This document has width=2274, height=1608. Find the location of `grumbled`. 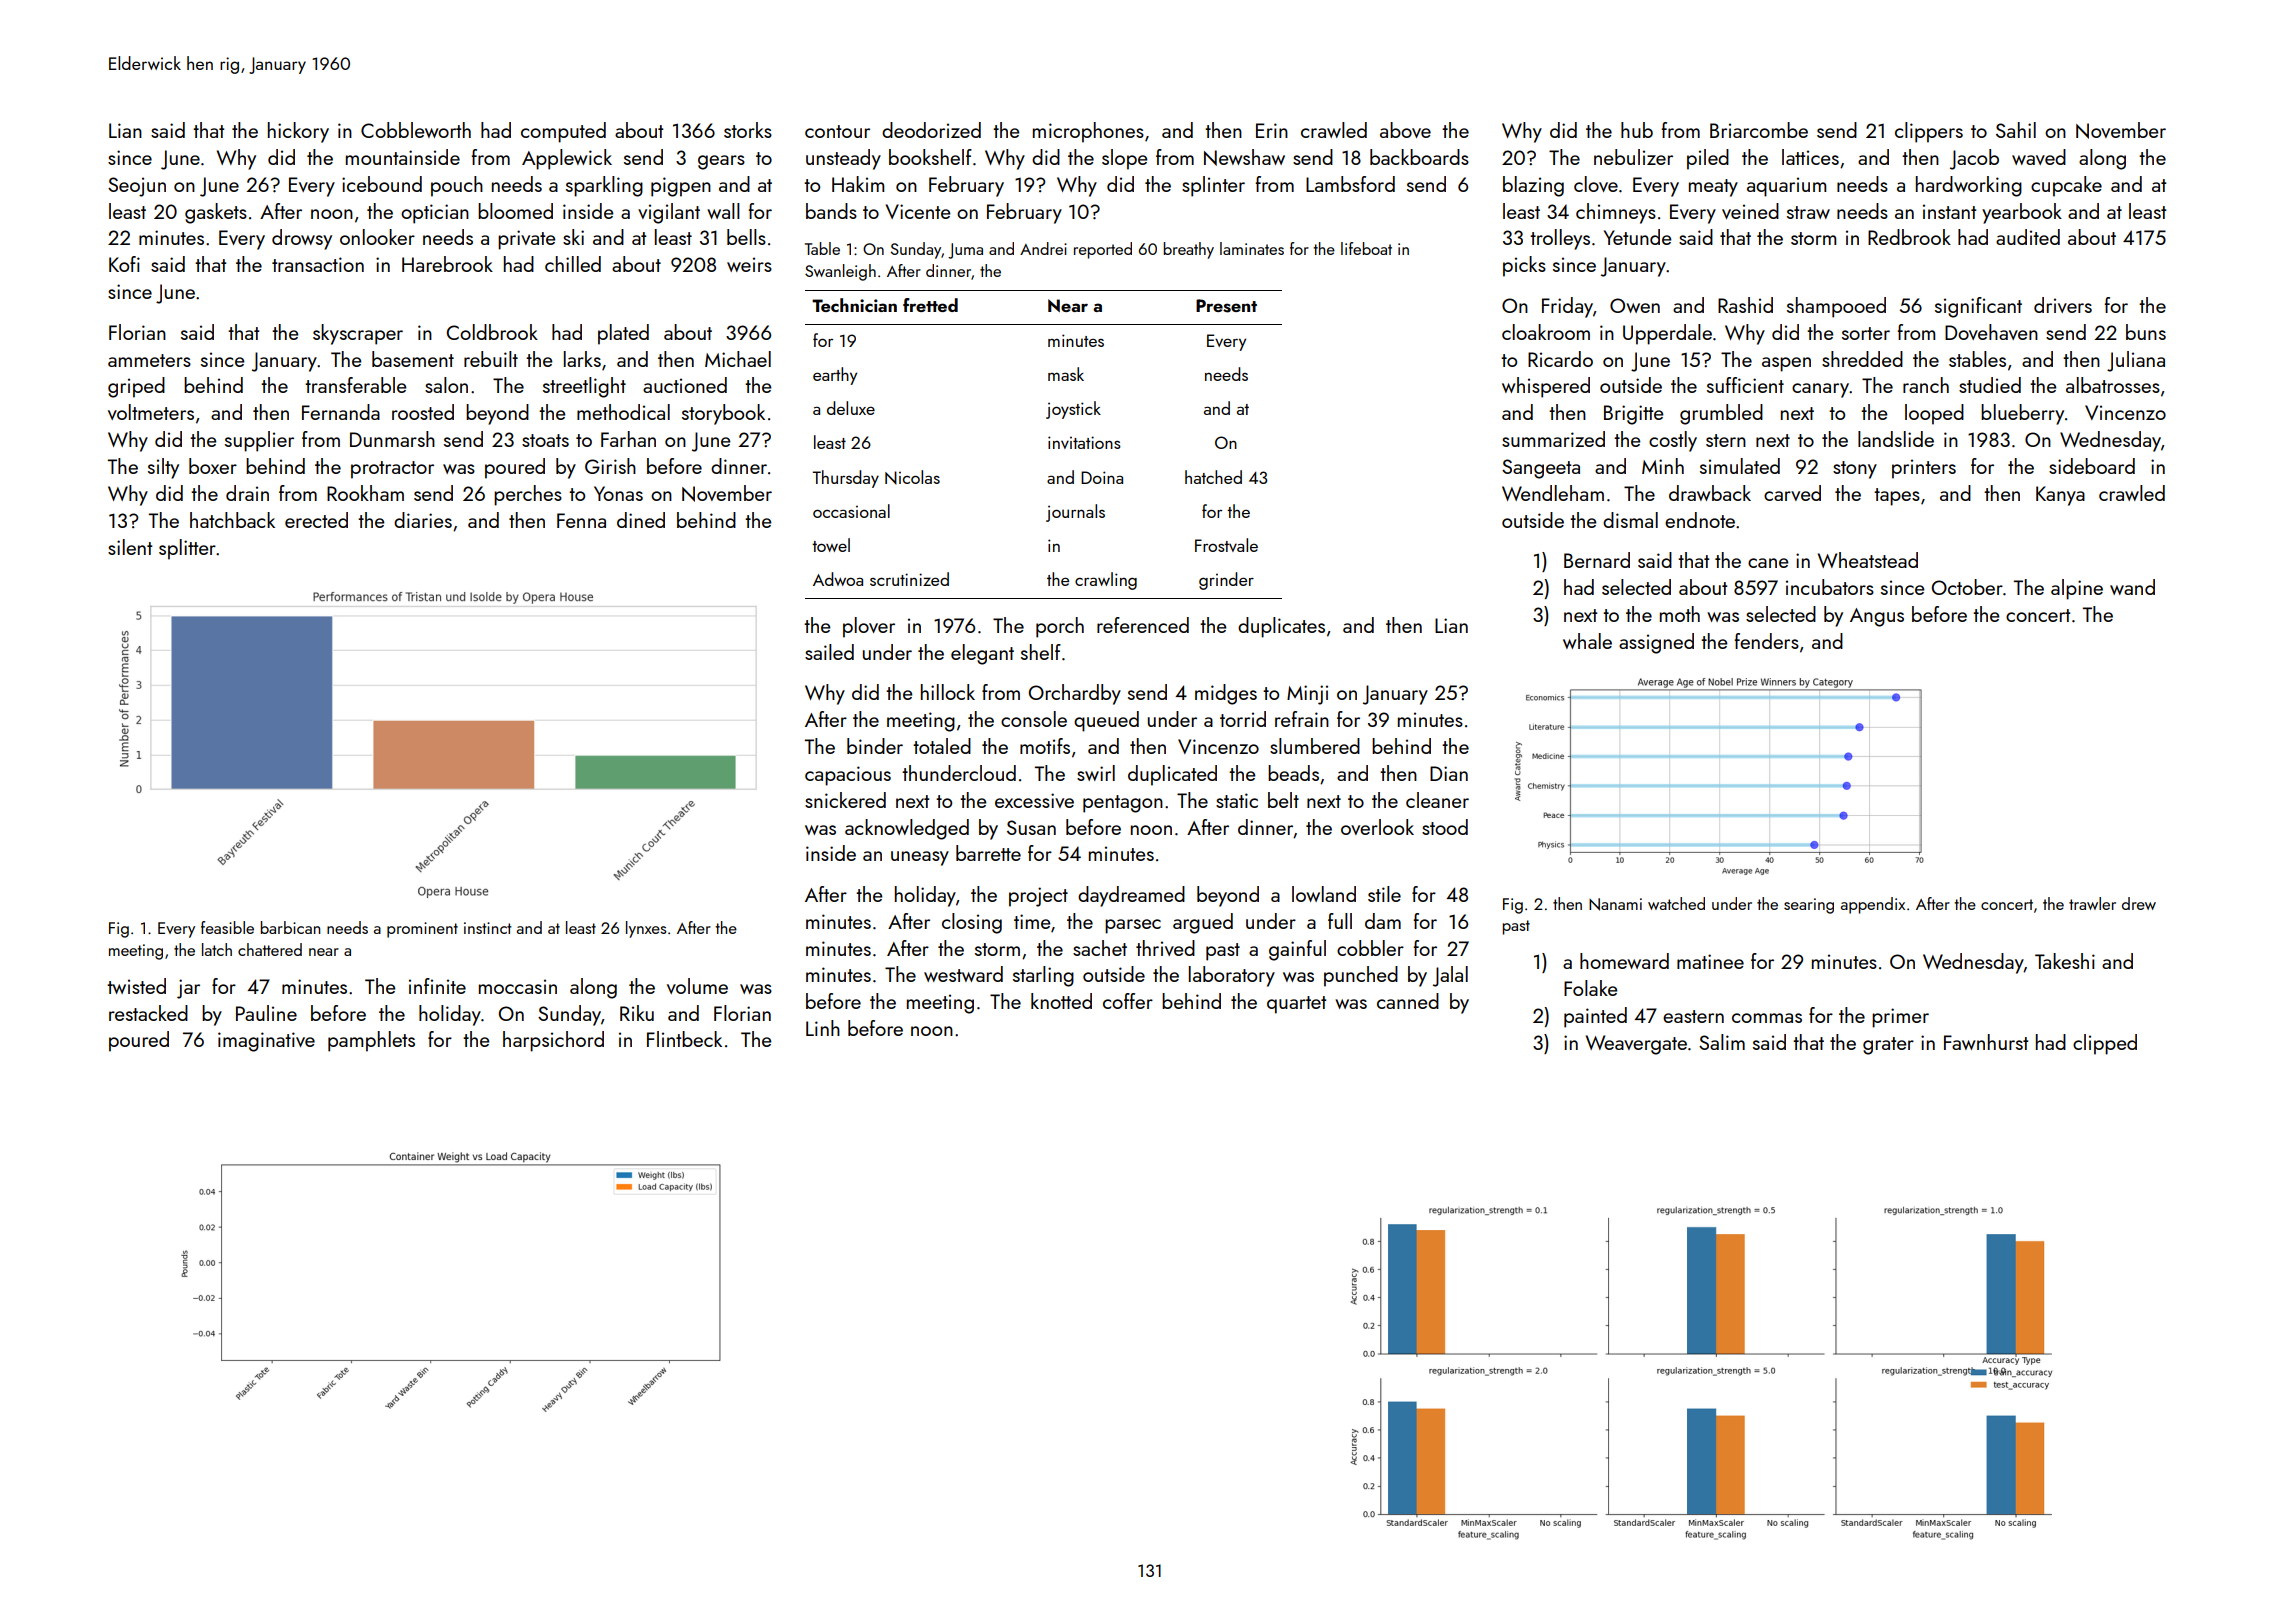

grumbled is located at coordinates (1721, 414).
